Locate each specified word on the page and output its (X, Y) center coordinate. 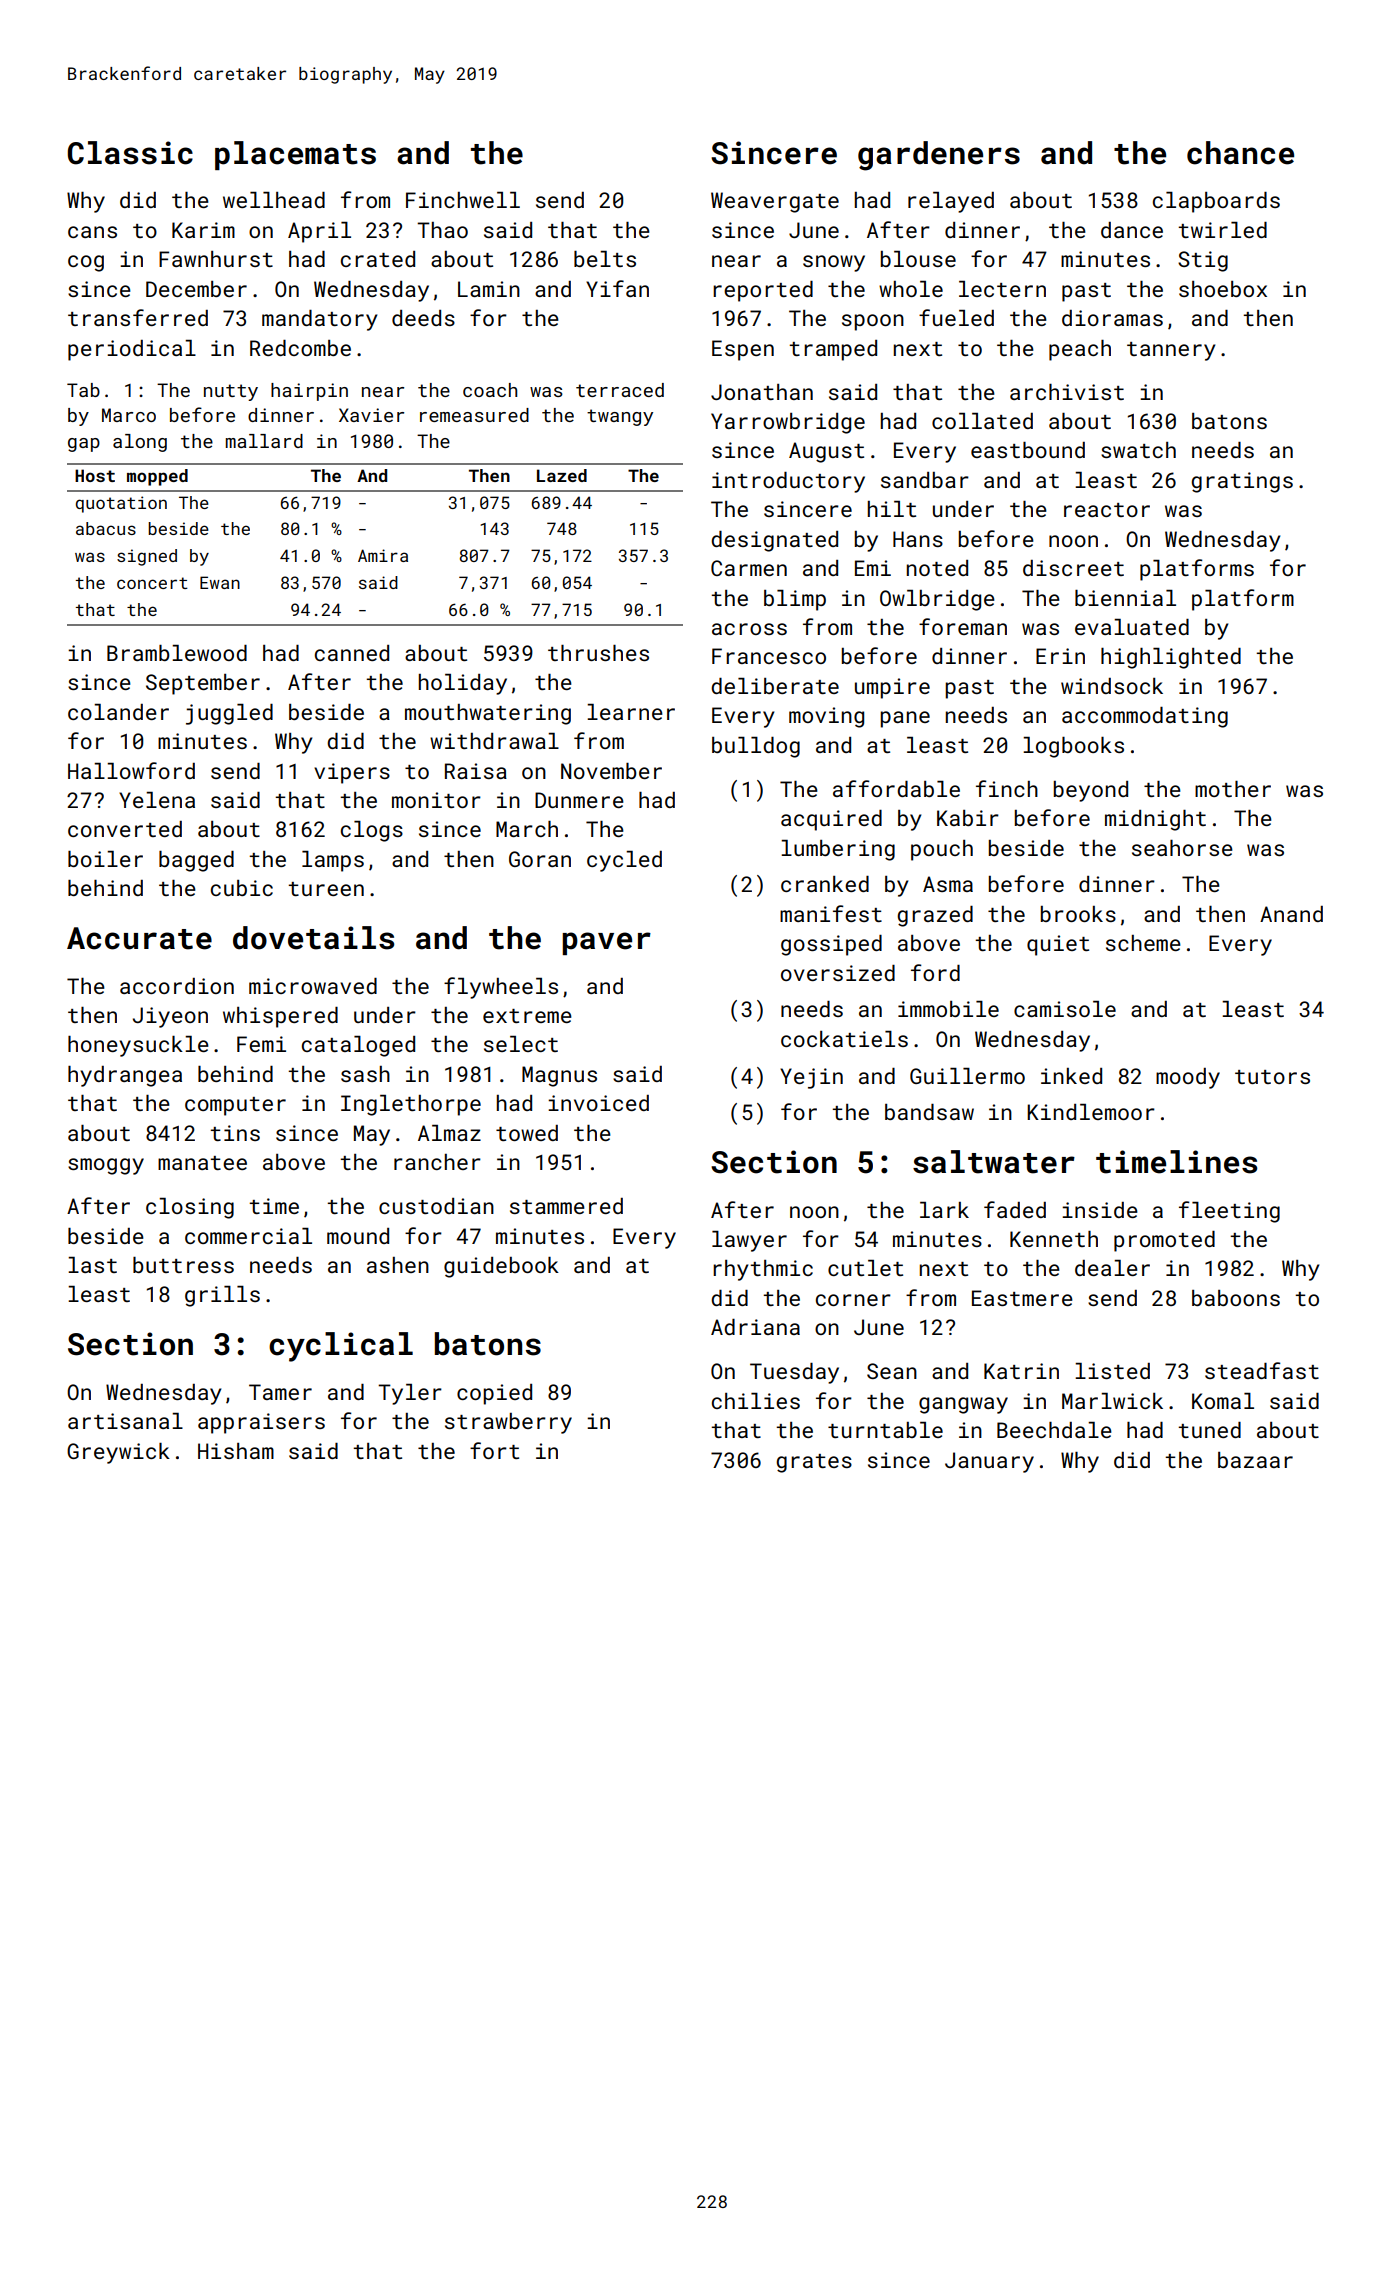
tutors (1272, 1077)
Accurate (139, 938)
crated (378, 259)
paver (606, 943)
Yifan (617, 288)
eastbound (1028, 450)
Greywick (118, 1453)
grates (814, 1463)
